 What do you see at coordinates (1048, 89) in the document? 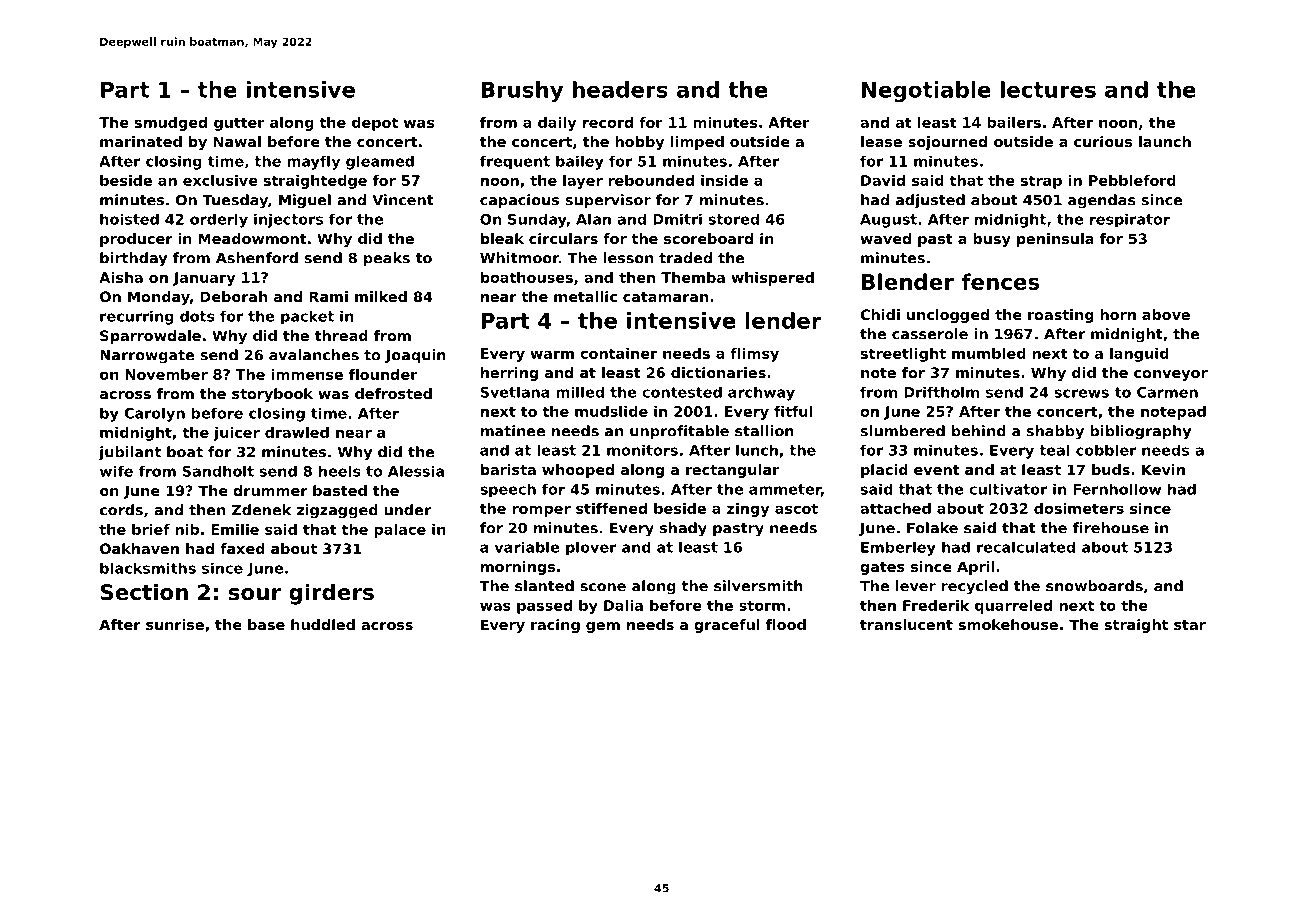
I see `lectures` at bounding box center [1048, 89].
